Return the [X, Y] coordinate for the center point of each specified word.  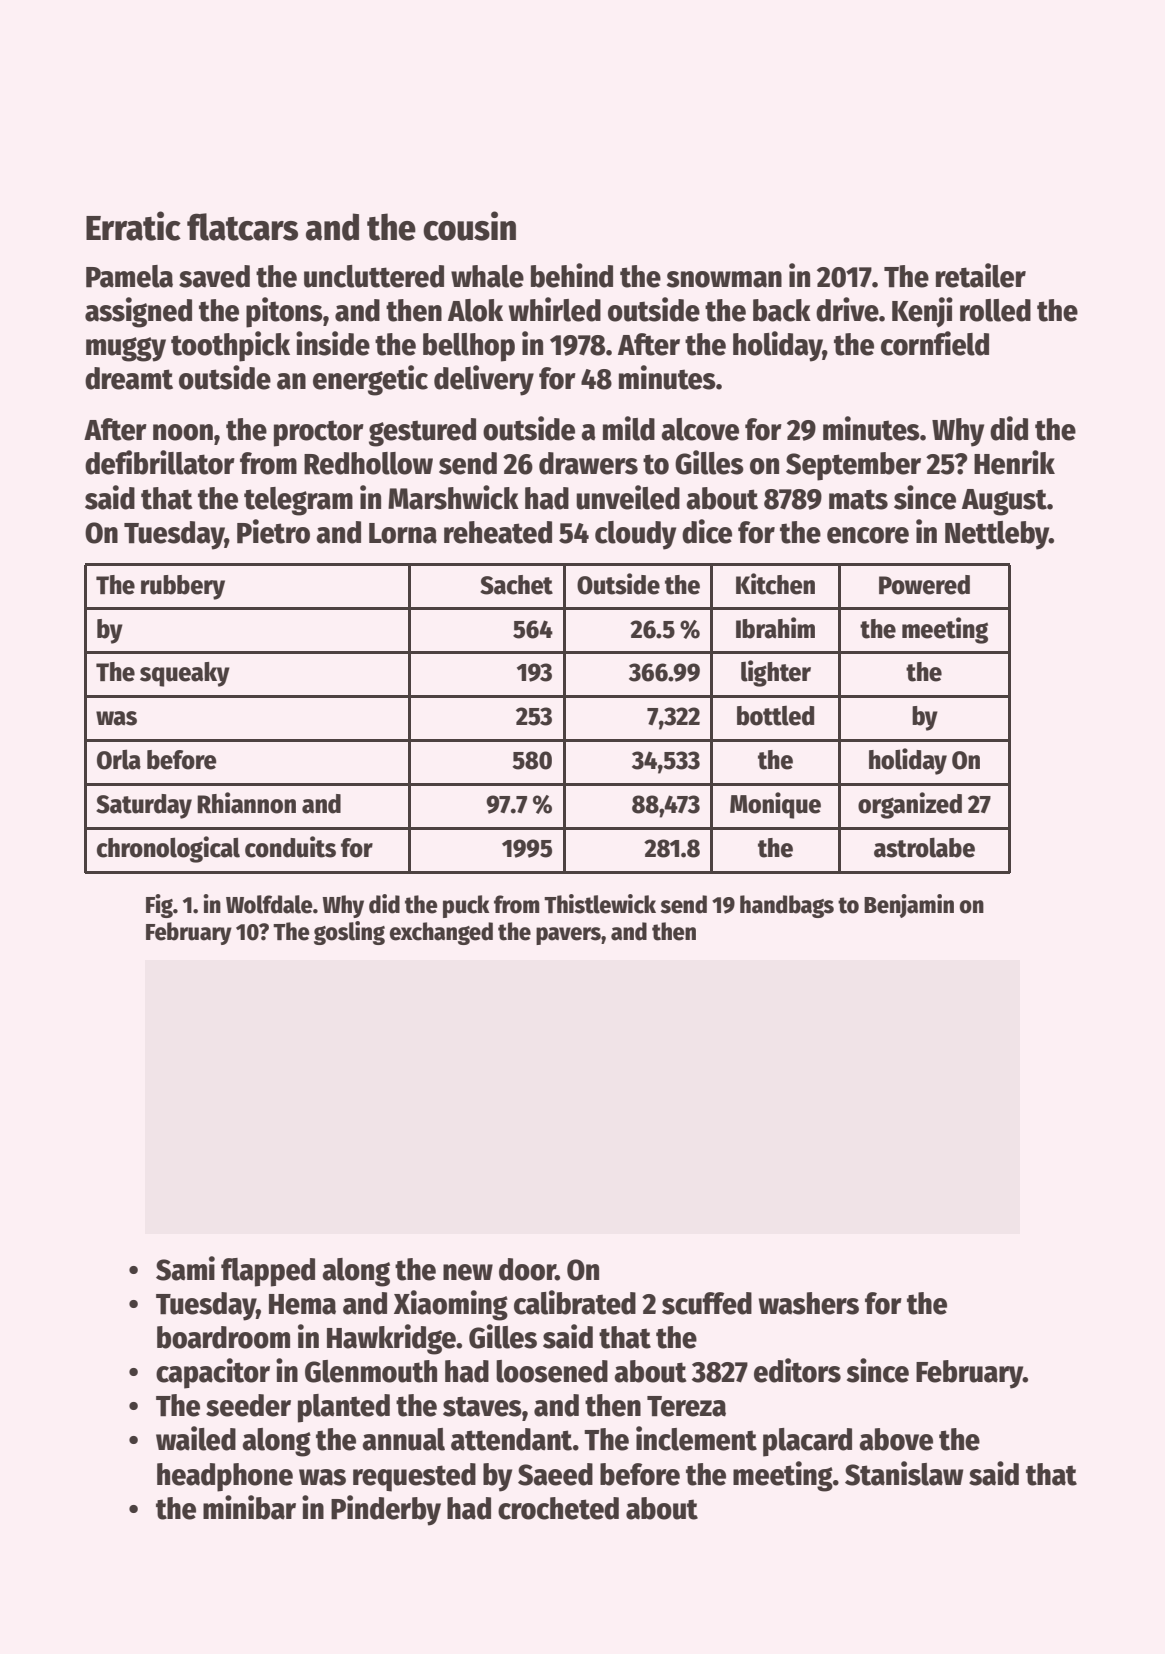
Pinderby [386, 1510]
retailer [981, 275]
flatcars [242, 227]
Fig [159, 906]
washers [809, 1303]
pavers [568, 936]
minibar [249, 1507]
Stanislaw [904, 1473]
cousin [469, 226]
